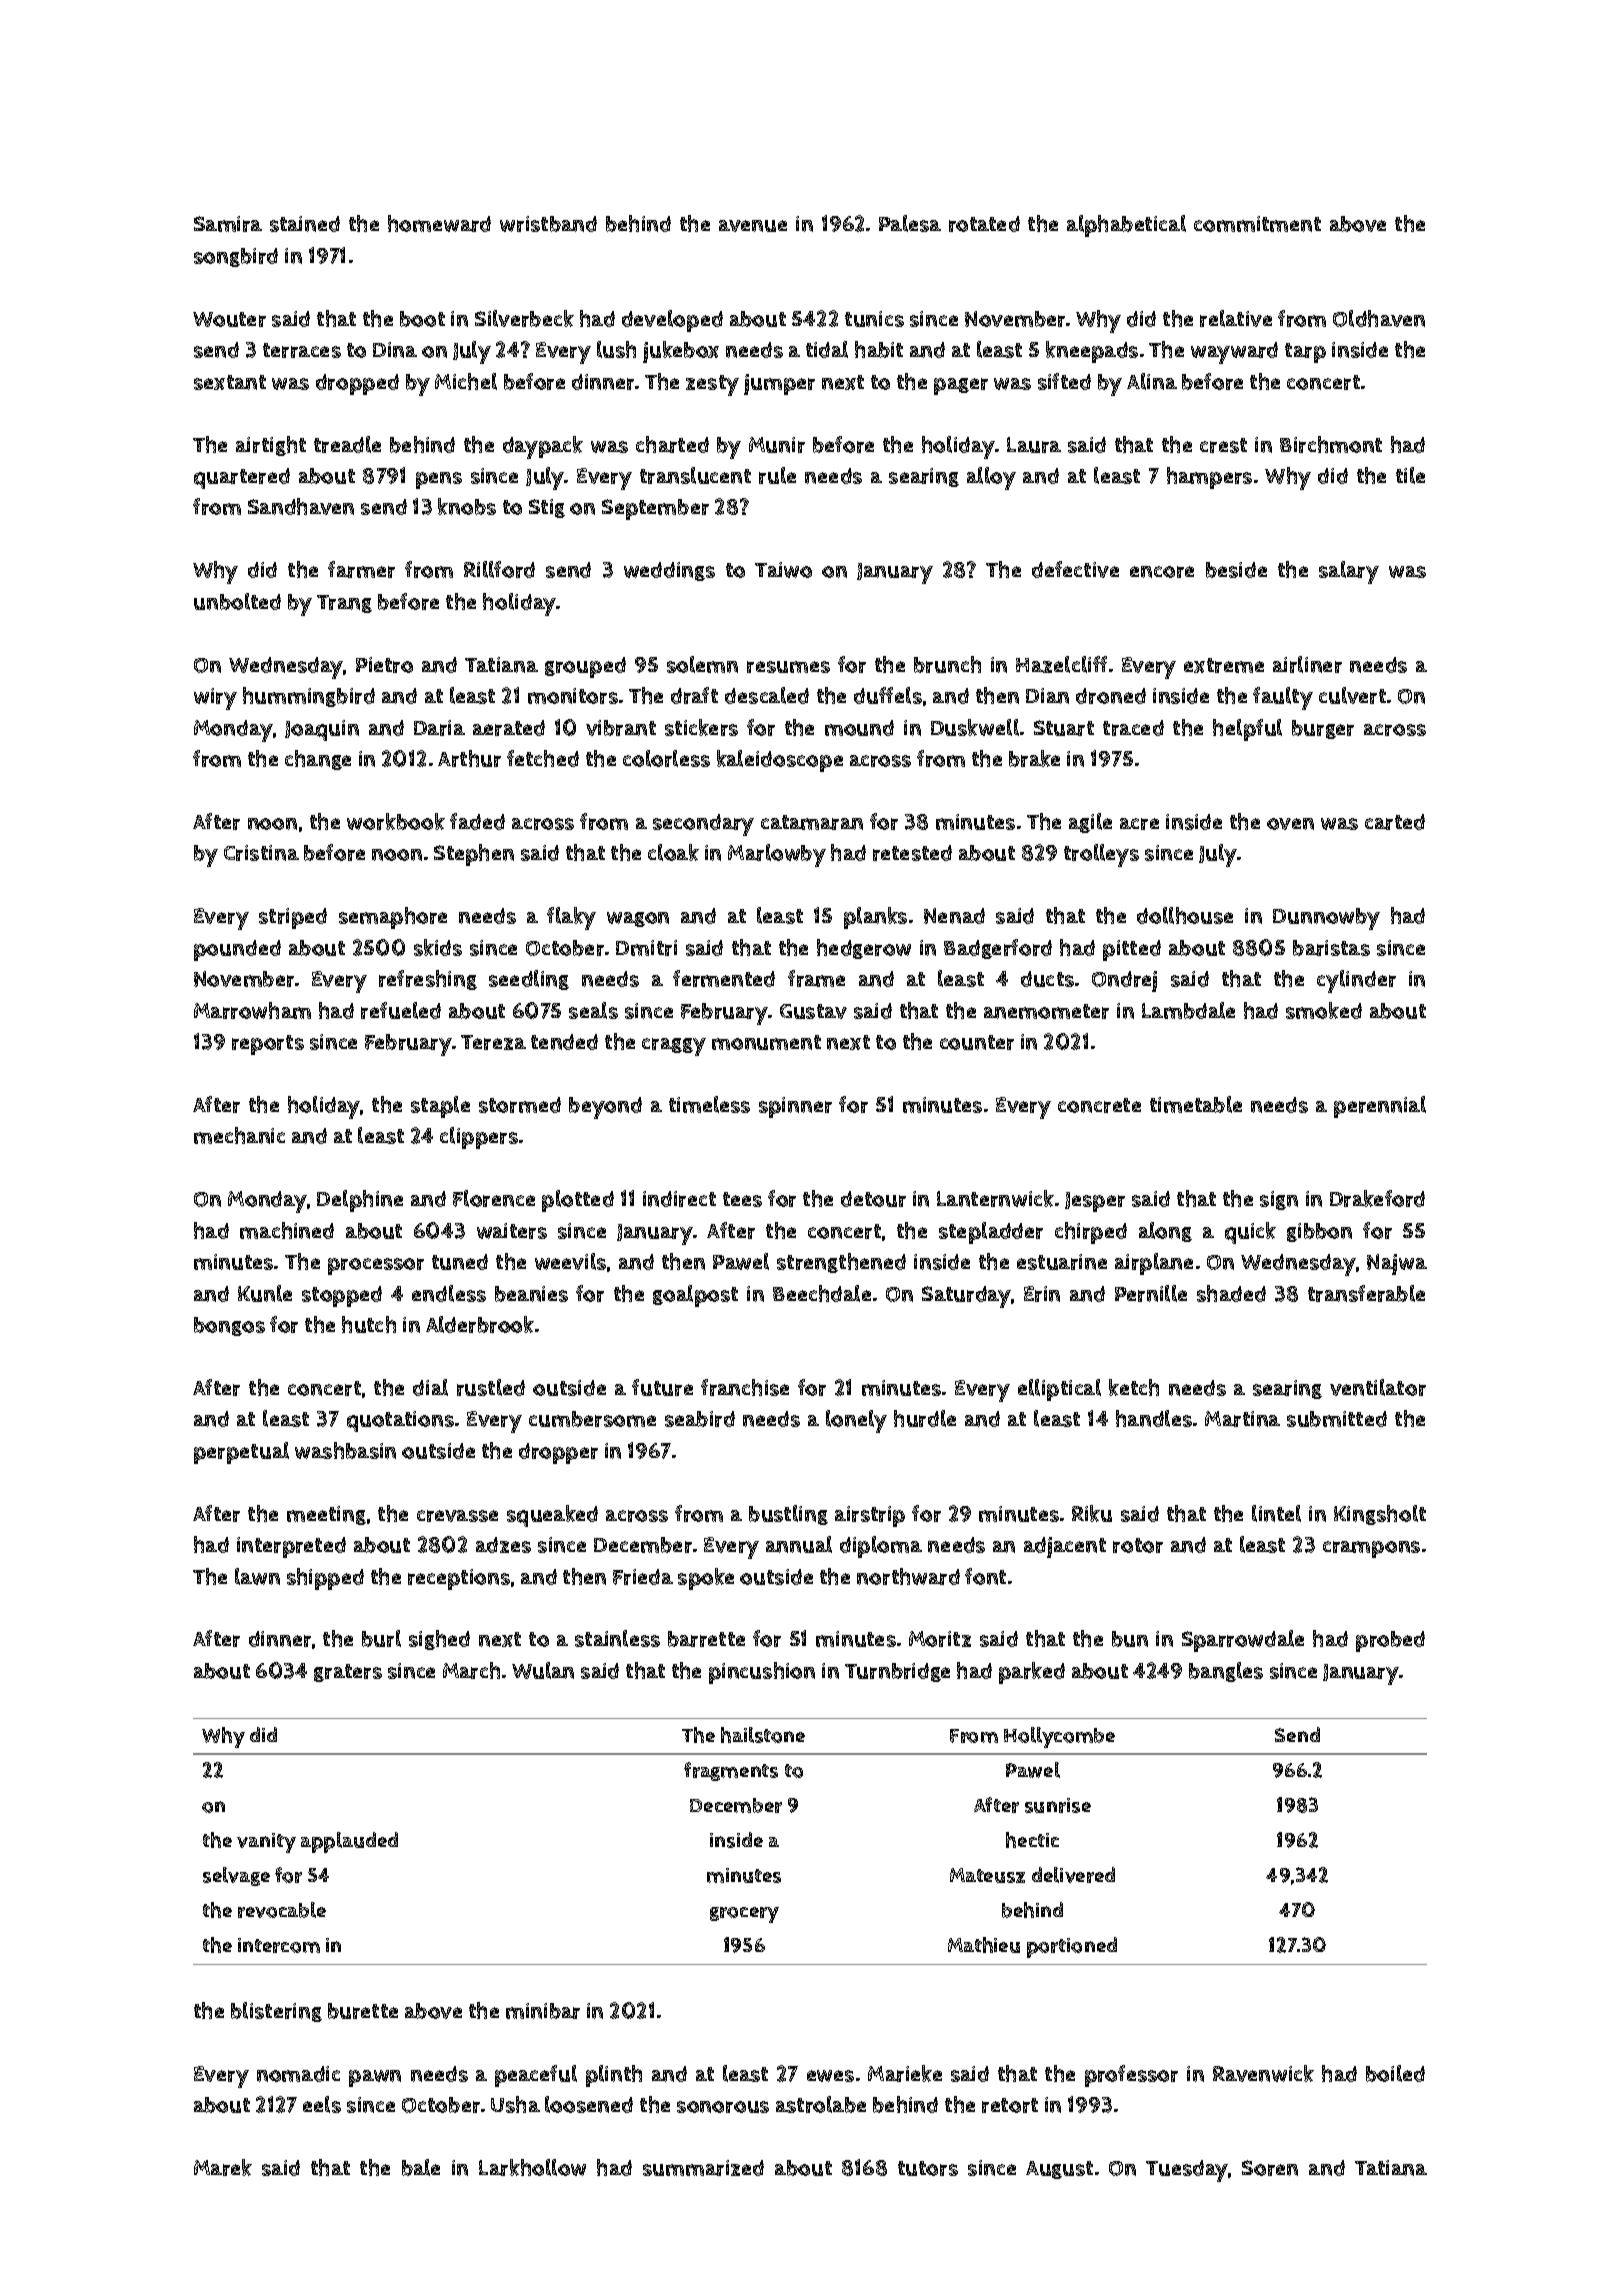 The height and width of the screenshot is (2292, 1620). Describe the element at coordinates (279, 1945) in the screenshot. I see `intercom` at that location.
